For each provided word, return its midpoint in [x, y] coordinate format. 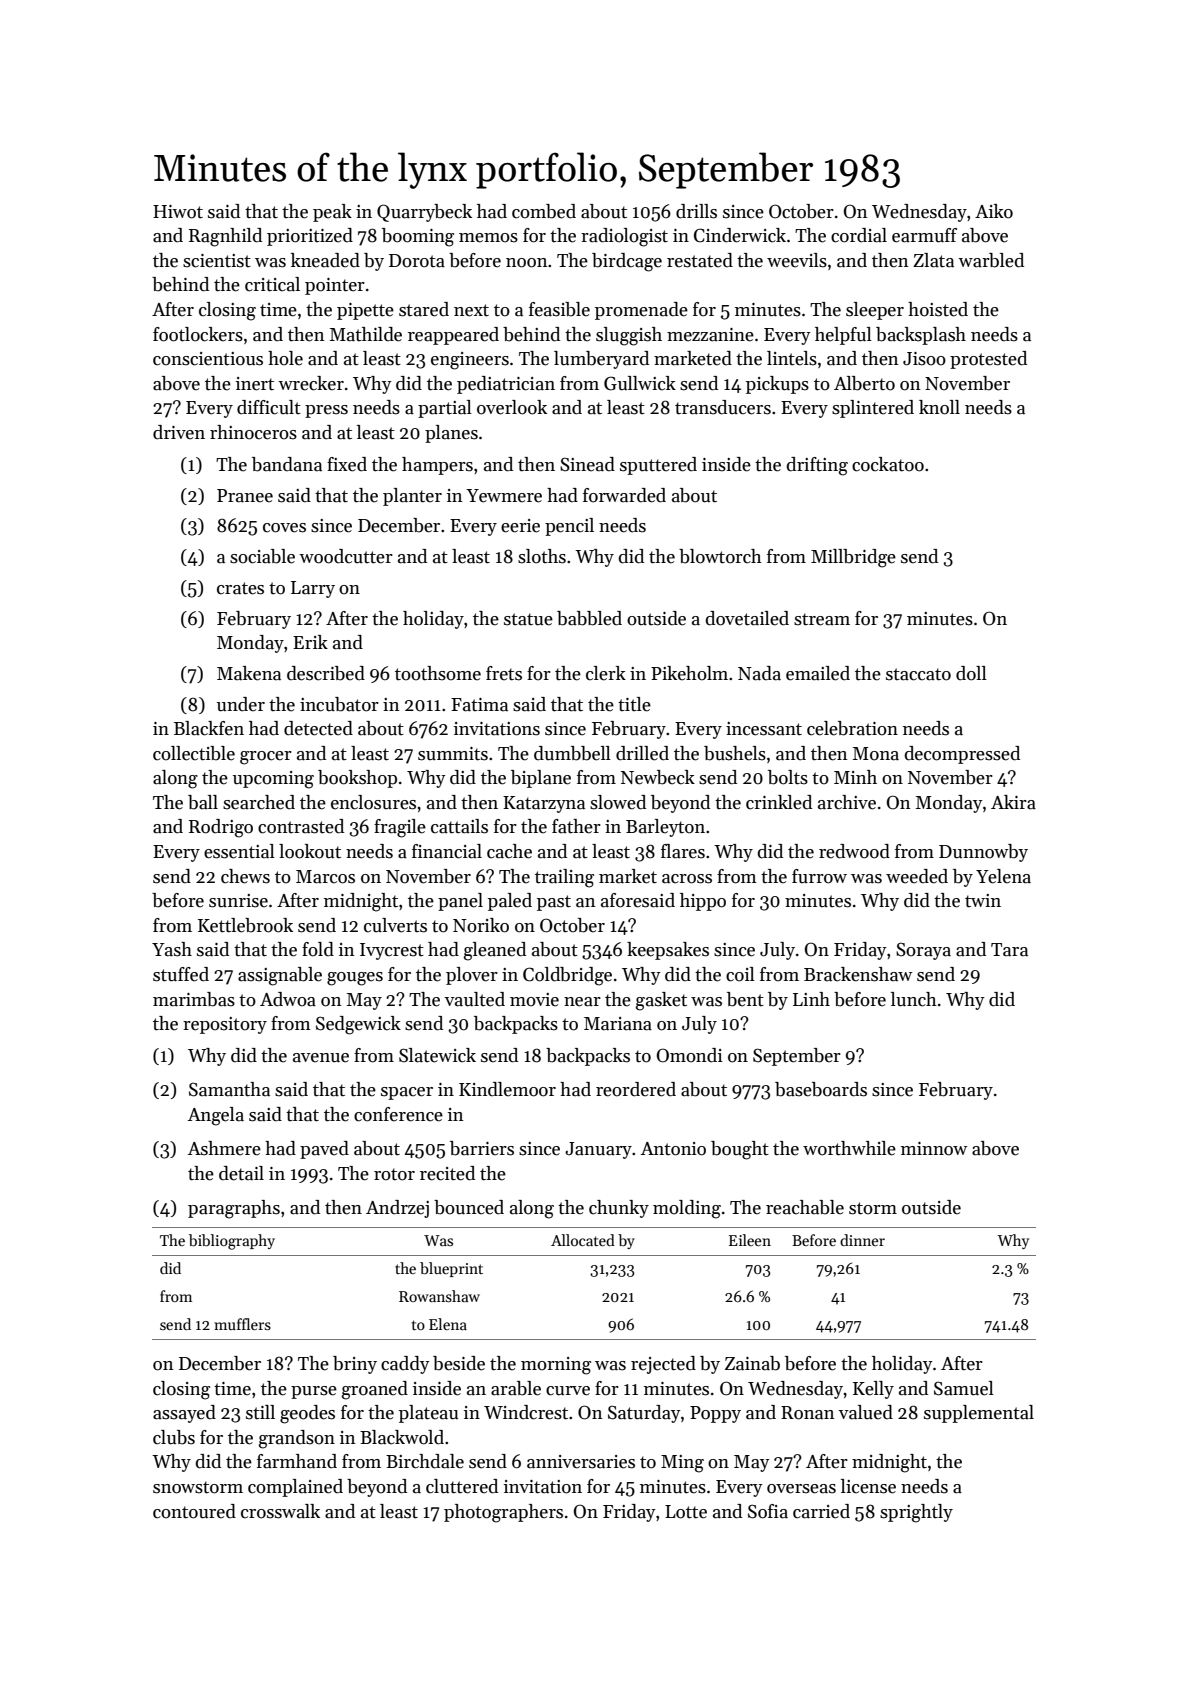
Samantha [229, 1089]
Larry [313, 589]
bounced [469, 1207]
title [634, 704]
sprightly [916, 1513]
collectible [194, 753]
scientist [217, 261]
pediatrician [506, 385]
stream [822, 619]
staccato [918, 674]
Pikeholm [689, 673]
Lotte [686, 1512]
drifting [817, 466]
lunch [914, 999]
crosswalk [280, 1511]
